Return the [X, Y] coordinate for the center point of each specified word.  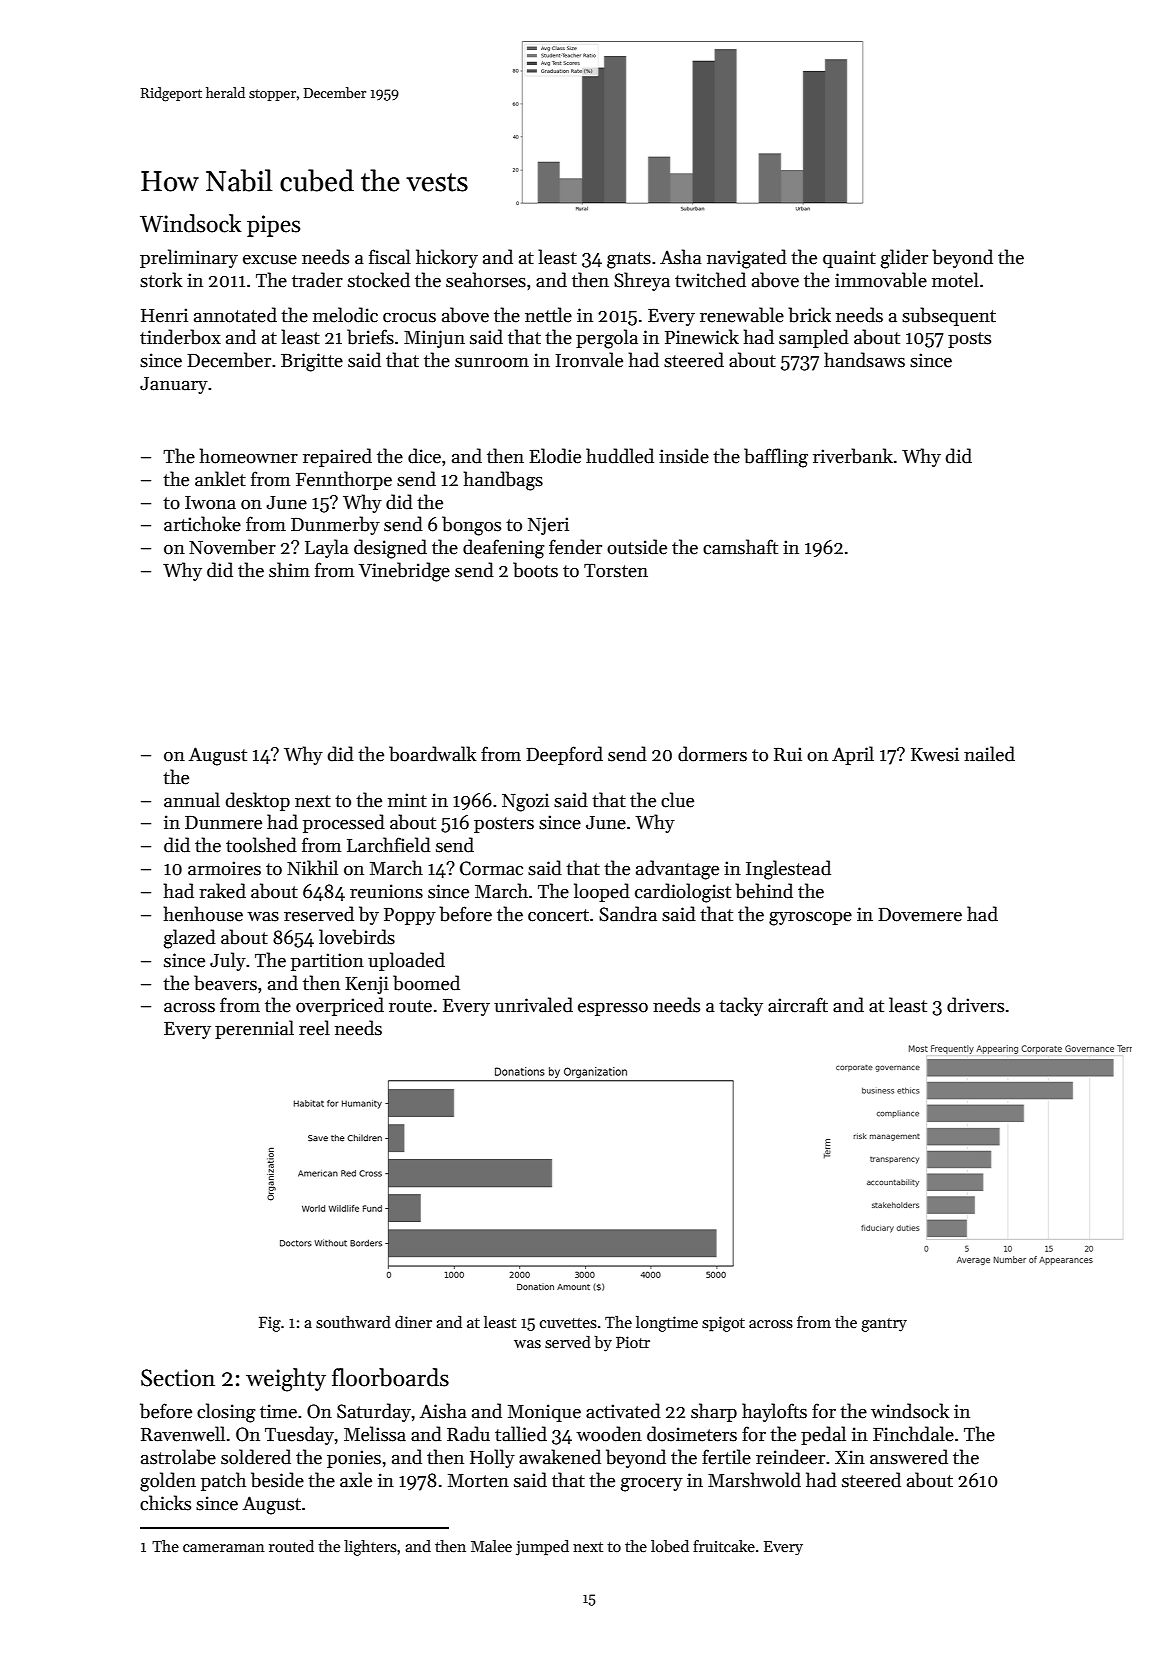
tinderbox [180, 337]
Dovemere [920, 915]
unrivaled [533, 1005]
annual [192, 800]
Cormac [491, 868]
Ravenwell [183, 1434]
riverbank [853, 456]
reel [314, 1028]
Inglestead [788, 870]
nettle [548, 315]
